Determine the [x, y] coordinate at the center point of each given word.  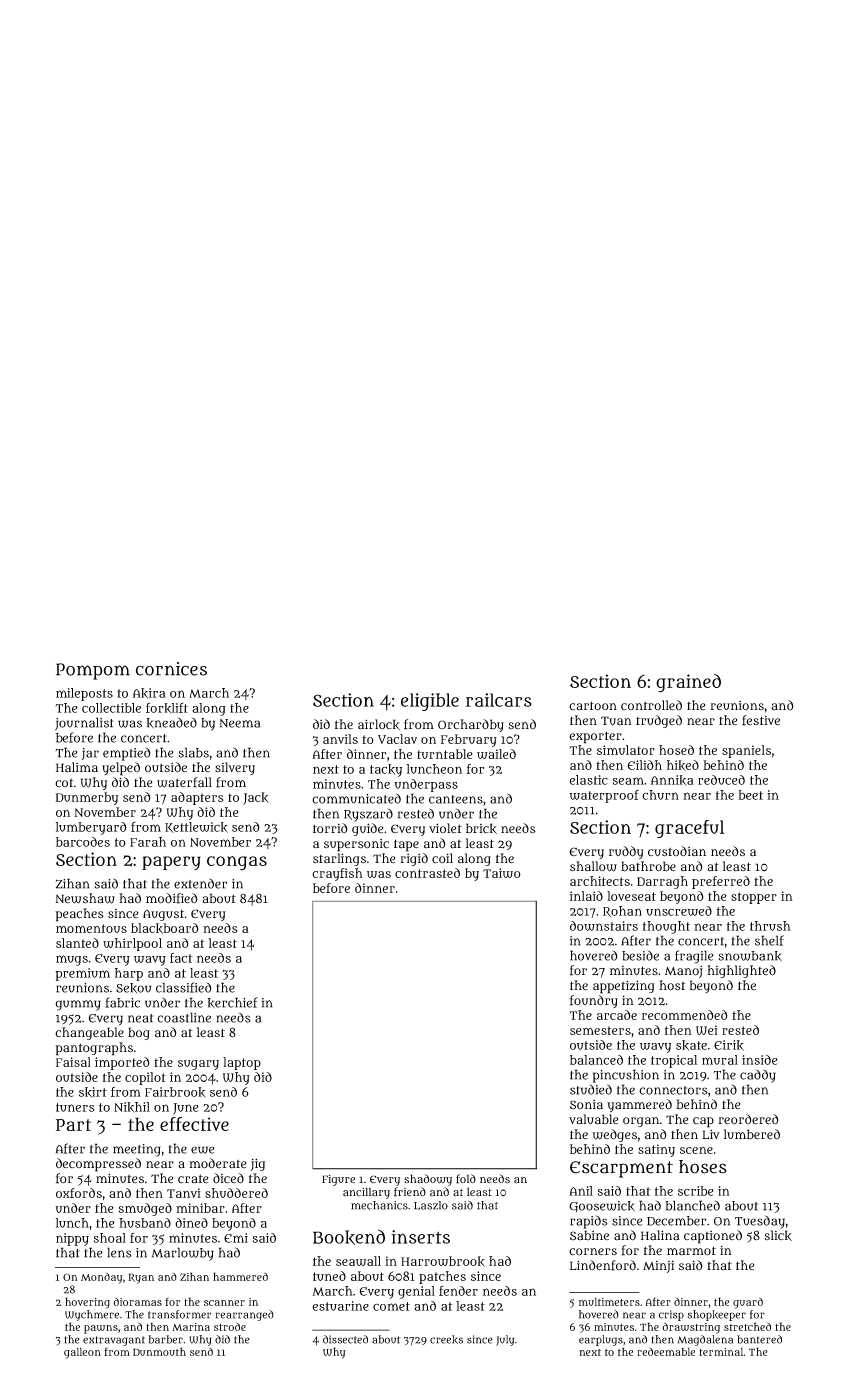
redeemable [666, 1351]
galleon [82, 1353]
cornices [171, 669]
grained [688, 683]
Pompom [93, 671]
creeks [446, 1339]
